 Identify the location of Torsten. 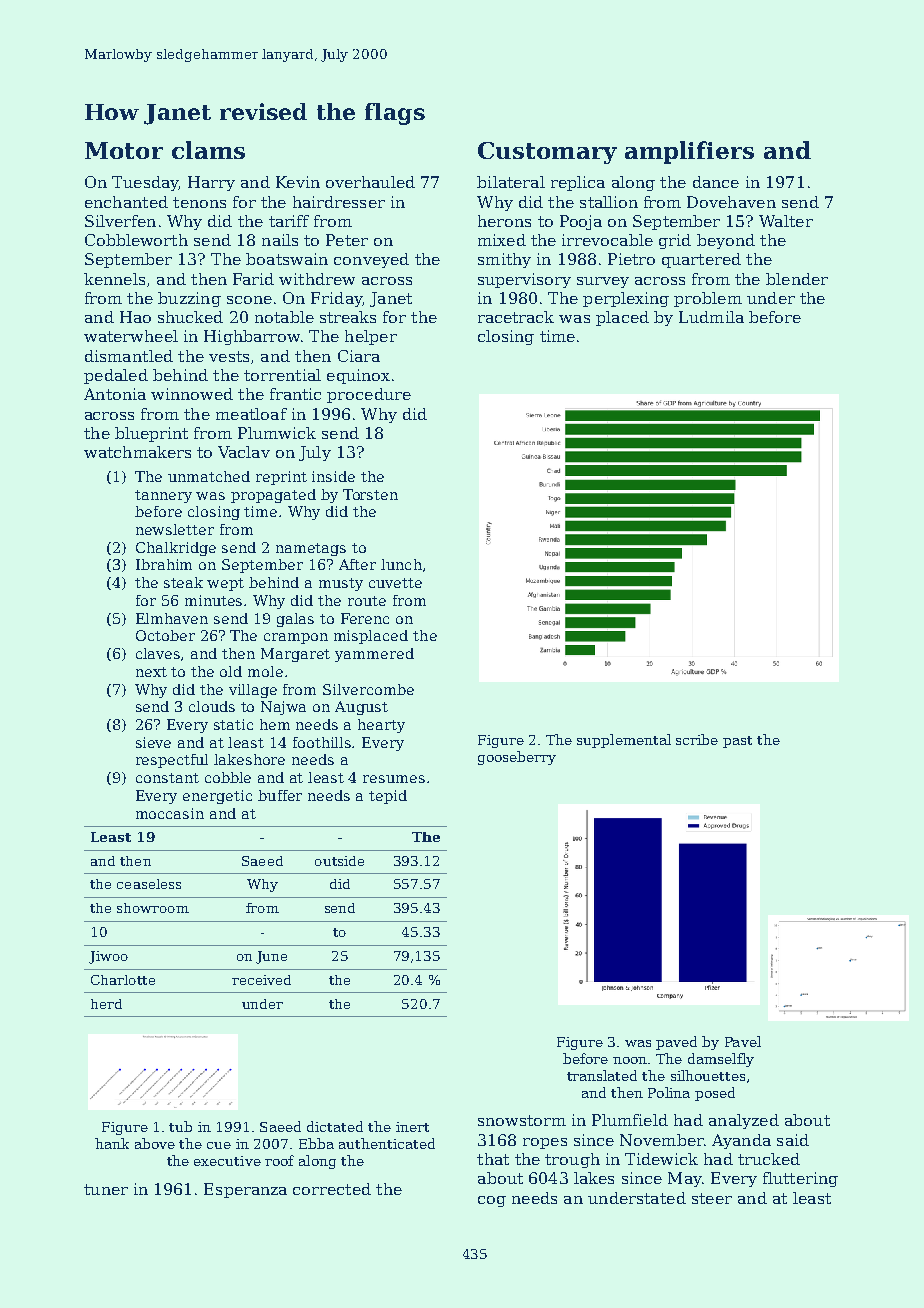
(370, 494).
